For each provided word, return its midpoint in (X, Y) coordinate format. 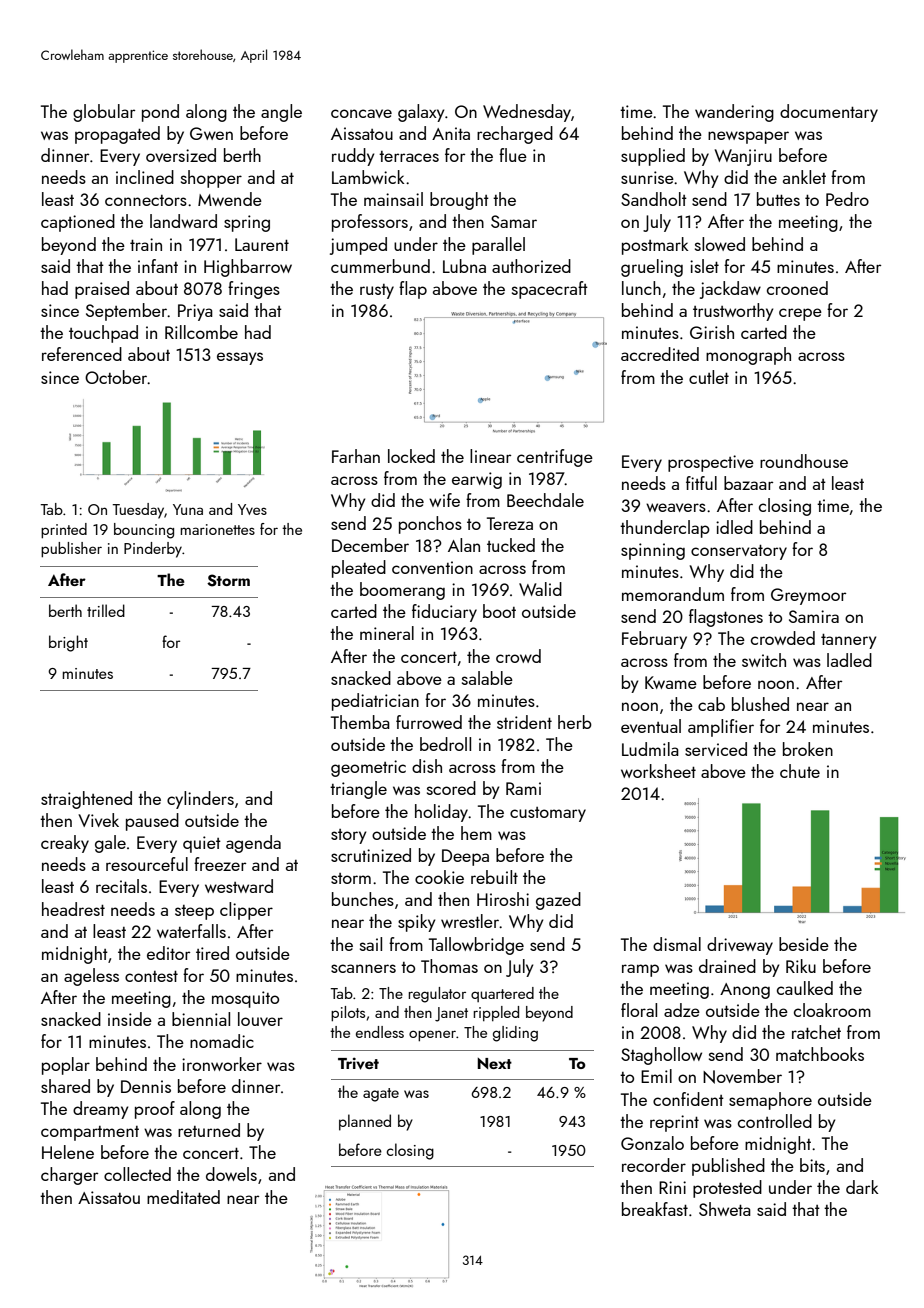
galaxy (421, 113)
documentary (829, 113)
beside (804, 944)
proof (155, 1110)
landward (183, 221)
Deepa (465, 857)
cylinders (200, 800)
